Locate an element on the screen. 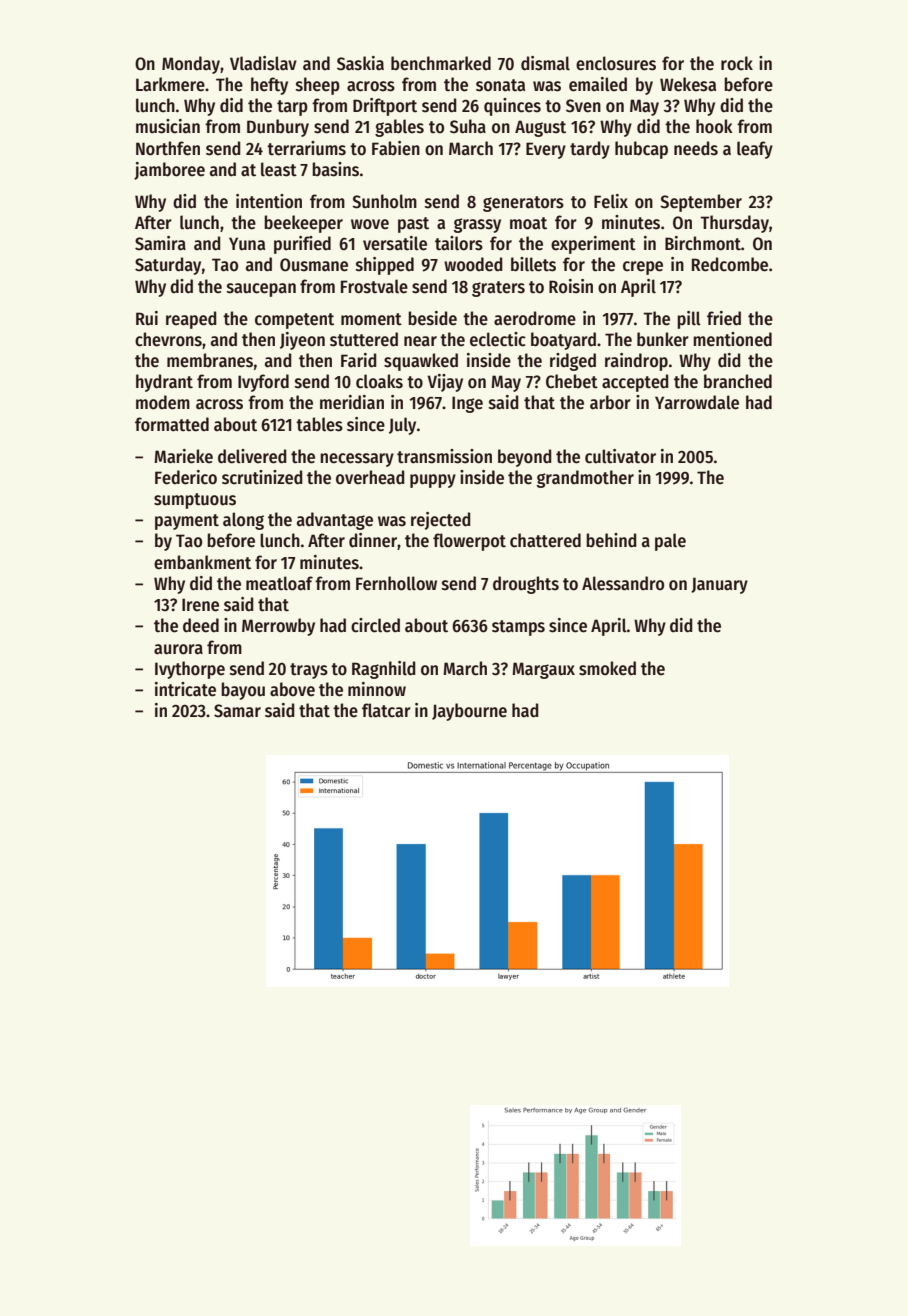 The height and width of the screenshot is (1316, 908). Alessandro is located at coordinates (623, 583).
